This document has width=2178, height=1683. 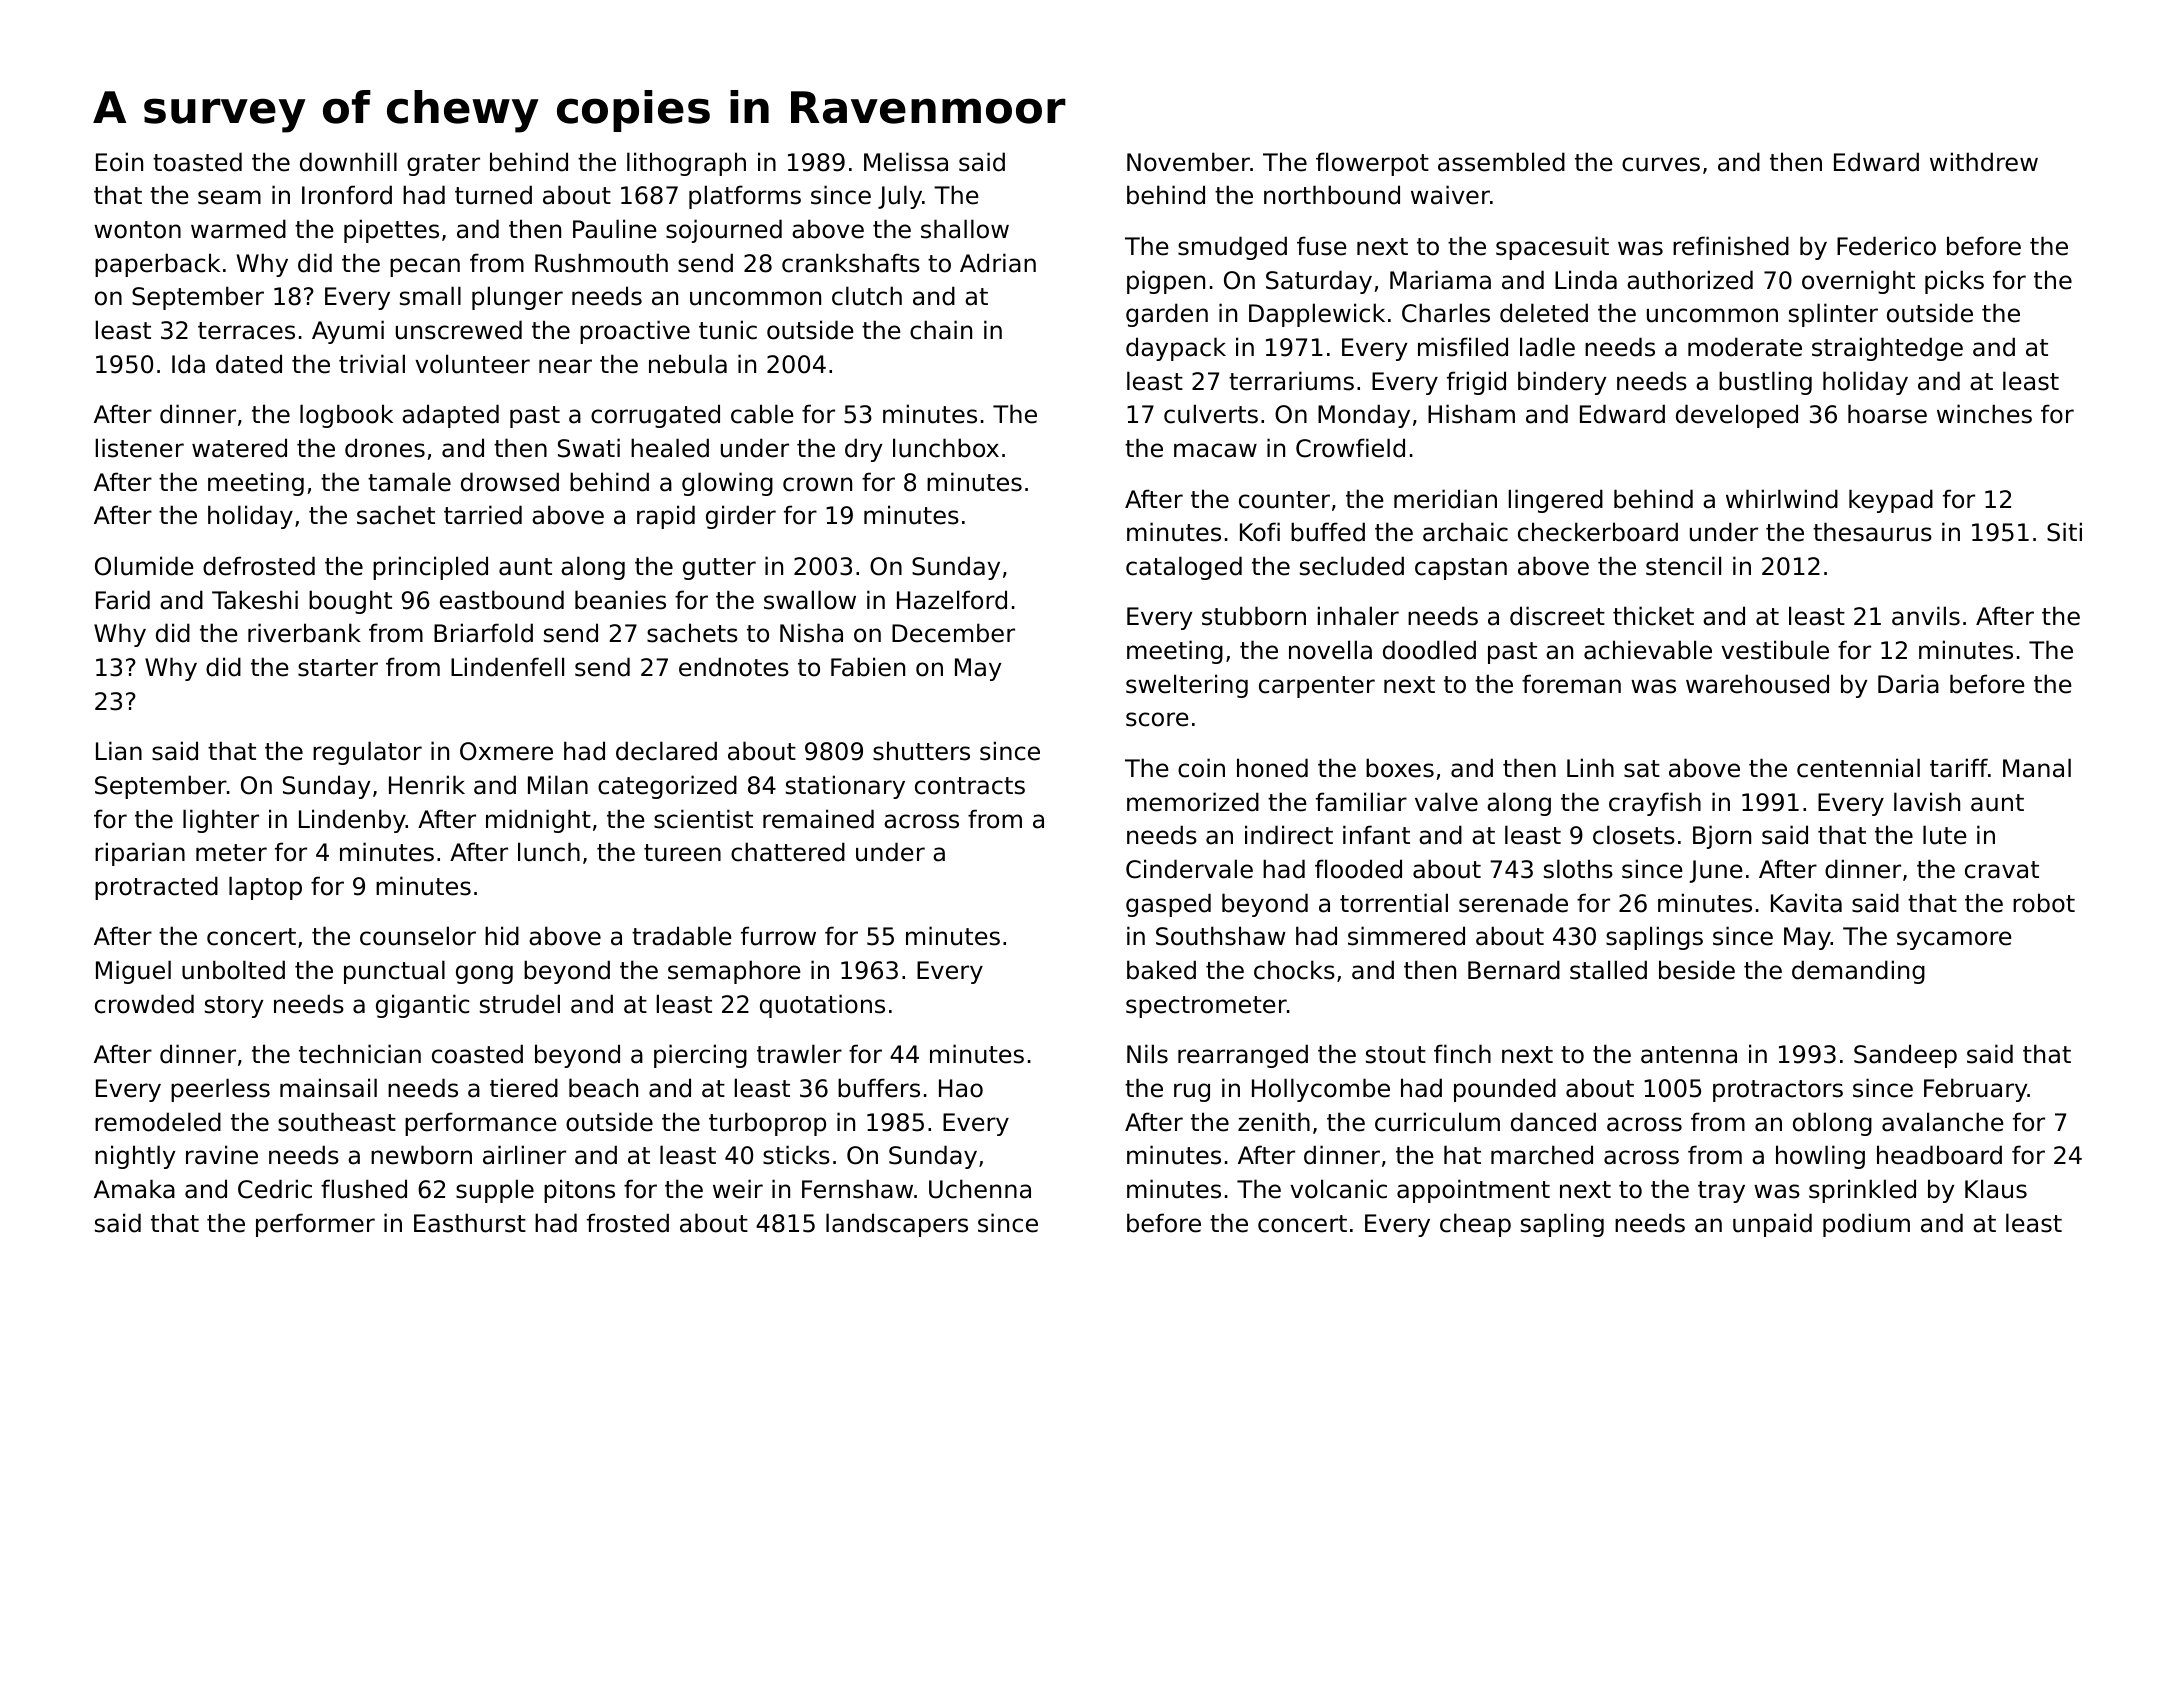 What do you see at coordinates (140, 448) in the document?
I see `listener` at bounding box center [140, 448].
